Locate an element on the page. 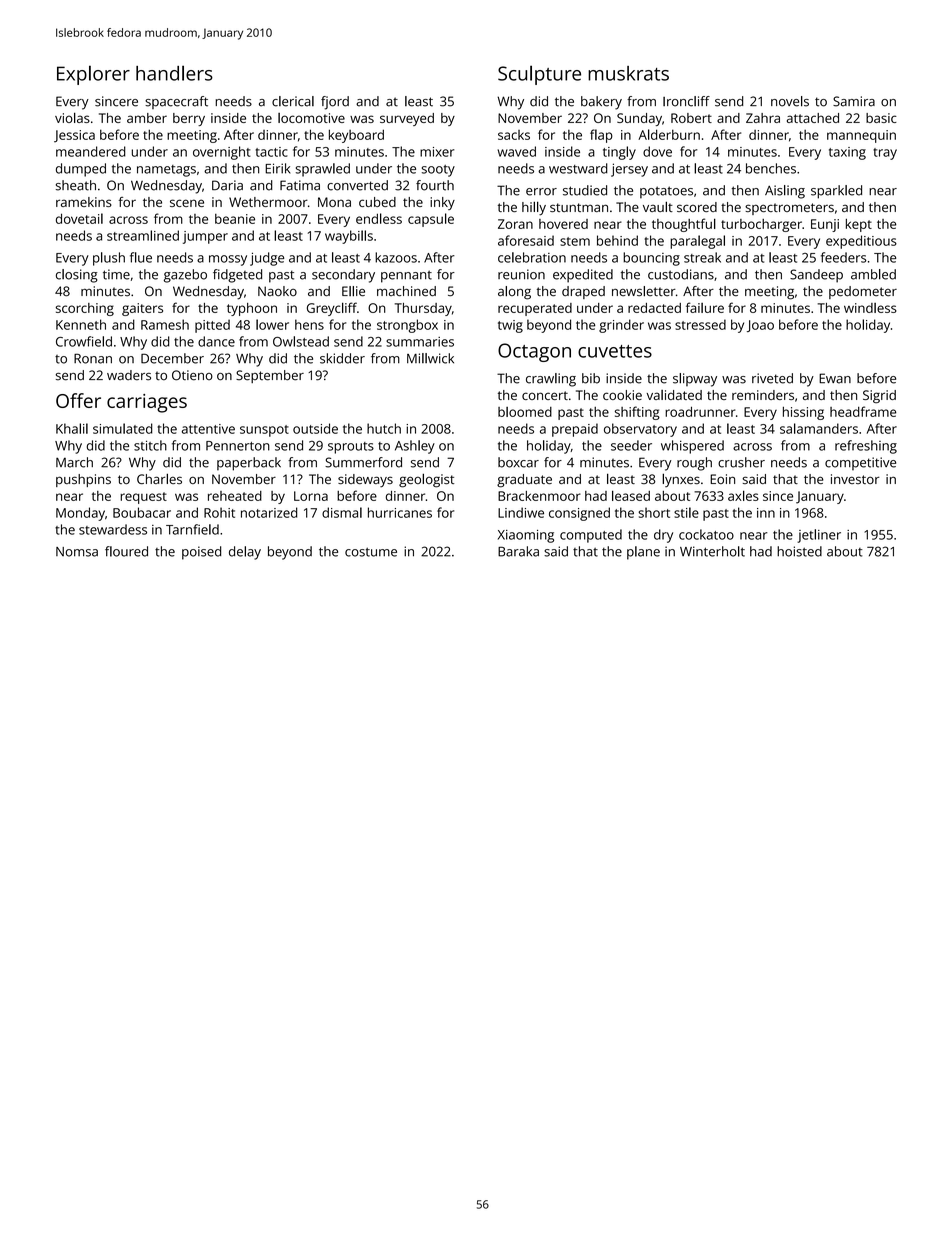 The width and height of the page is (952, 1233). muskrats is located at coordinates (628, 73).
